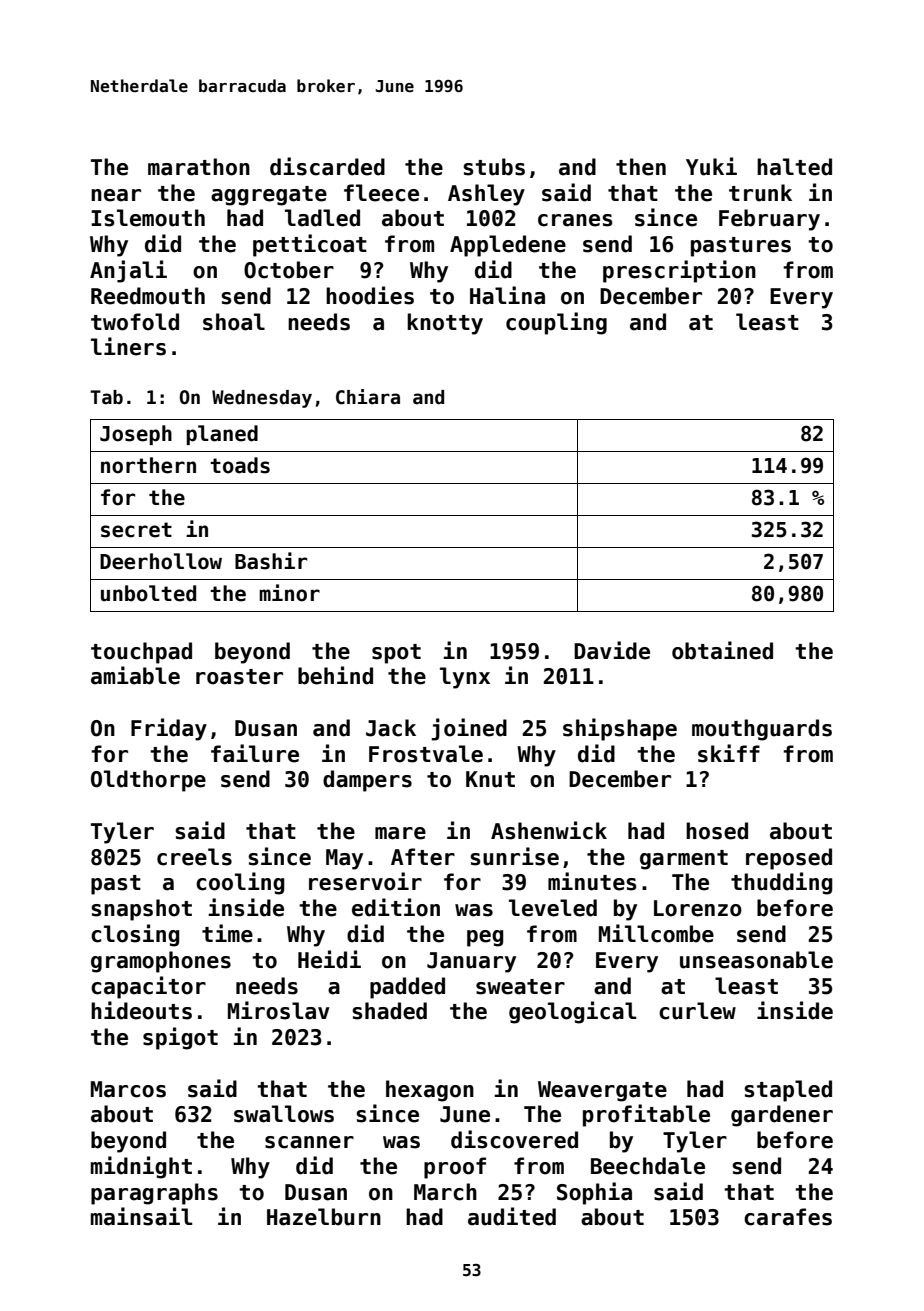 Image resolution: width=924 pixels, height=1311 pixels. What do you see at coordinates (148, 218) in the screenshot?
I see `Islemouth` at bounding box center [148, 218].
